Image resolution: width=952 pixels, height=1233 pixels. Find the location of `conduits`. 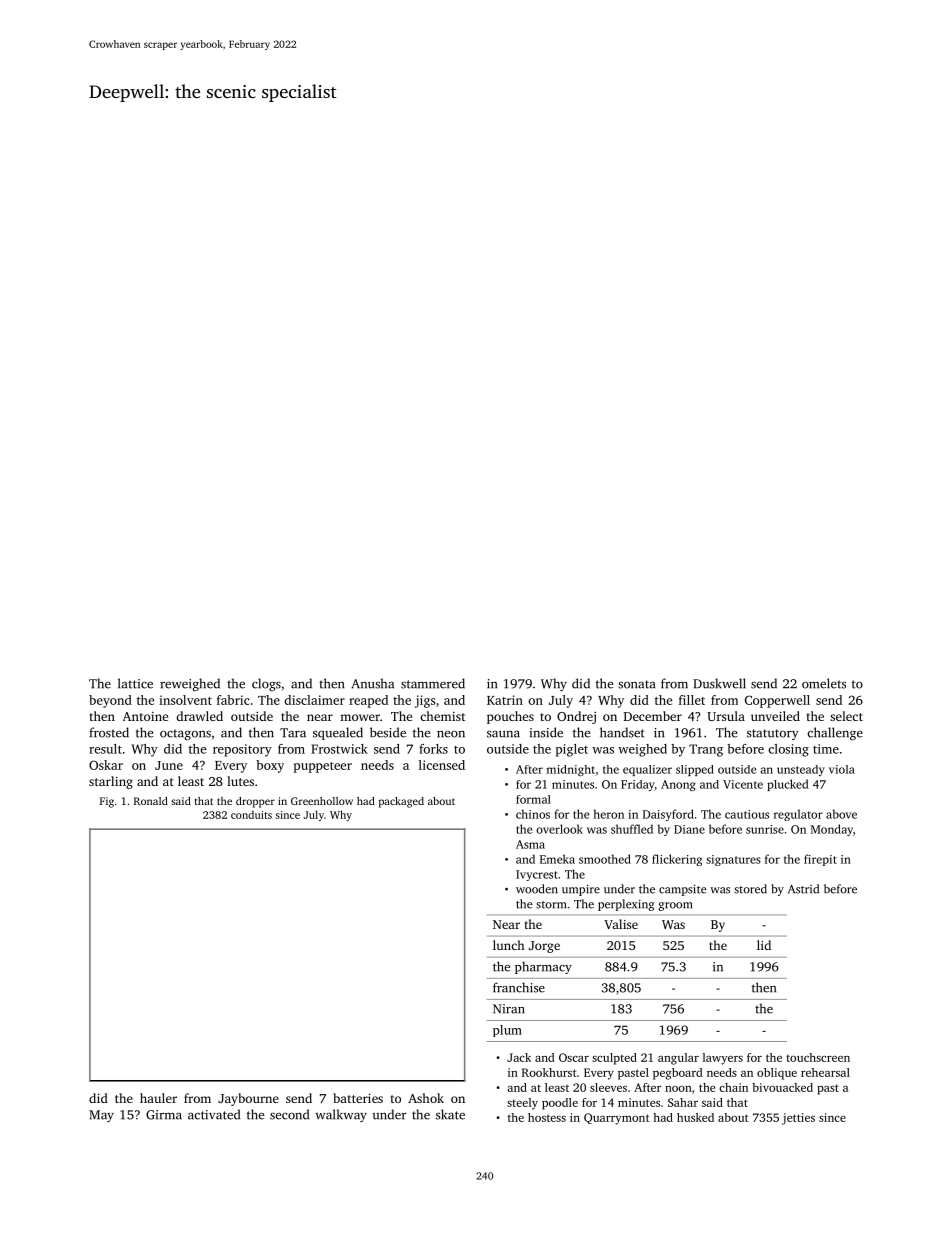

conduits is located at coordinates (251, 814).
